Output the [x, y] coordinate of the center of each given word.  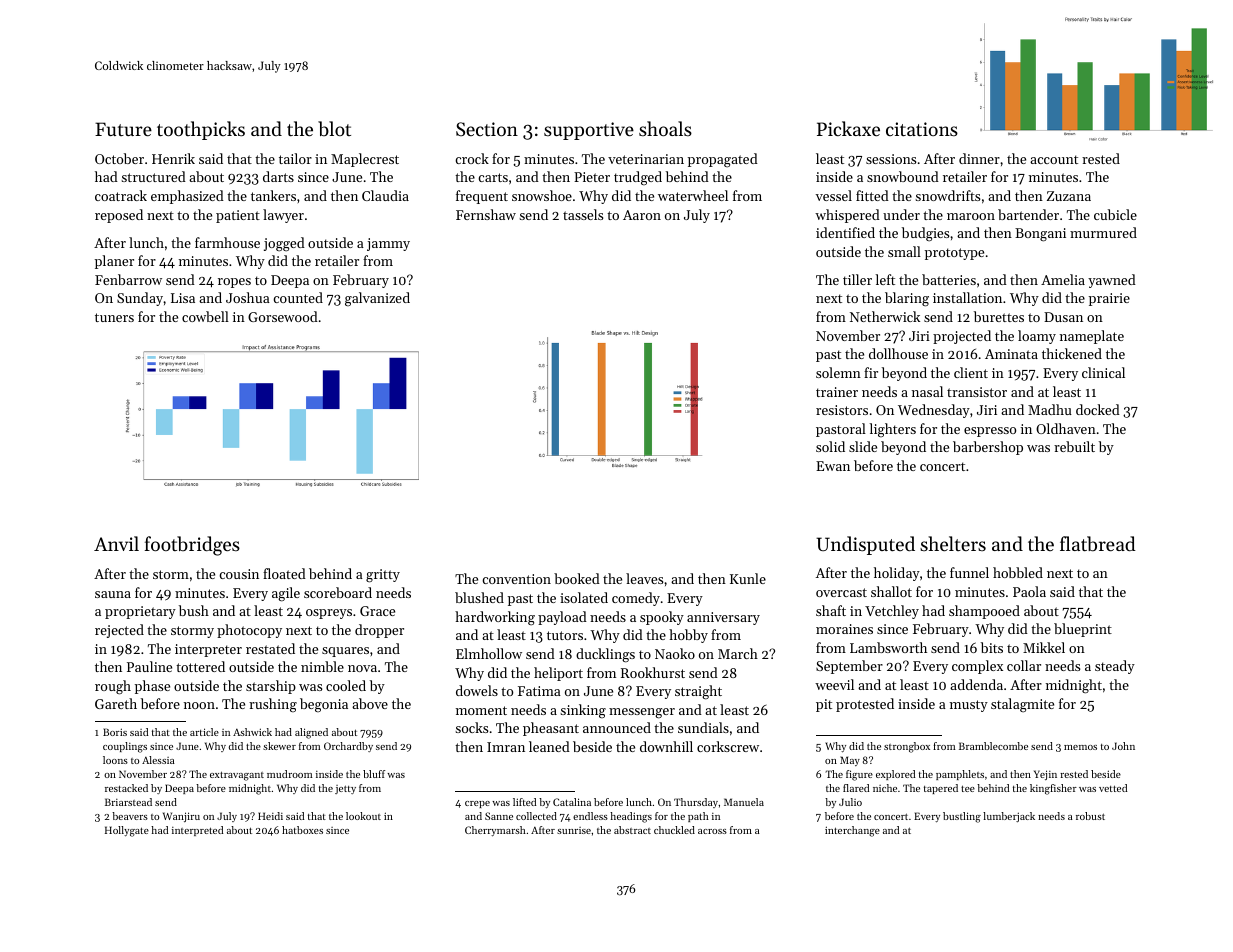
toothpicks [201, 130]
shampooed [984, 612]
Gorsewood [283, 316]
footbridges [192, 546]
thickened [1072, 353]
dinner [979, 158]
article [204, 732]
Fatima [539, 691]
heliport [558, 674]
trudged [638, 178]
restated [270, 648]
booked [577, 578]
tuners [114, 317]
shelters [953, 543]
